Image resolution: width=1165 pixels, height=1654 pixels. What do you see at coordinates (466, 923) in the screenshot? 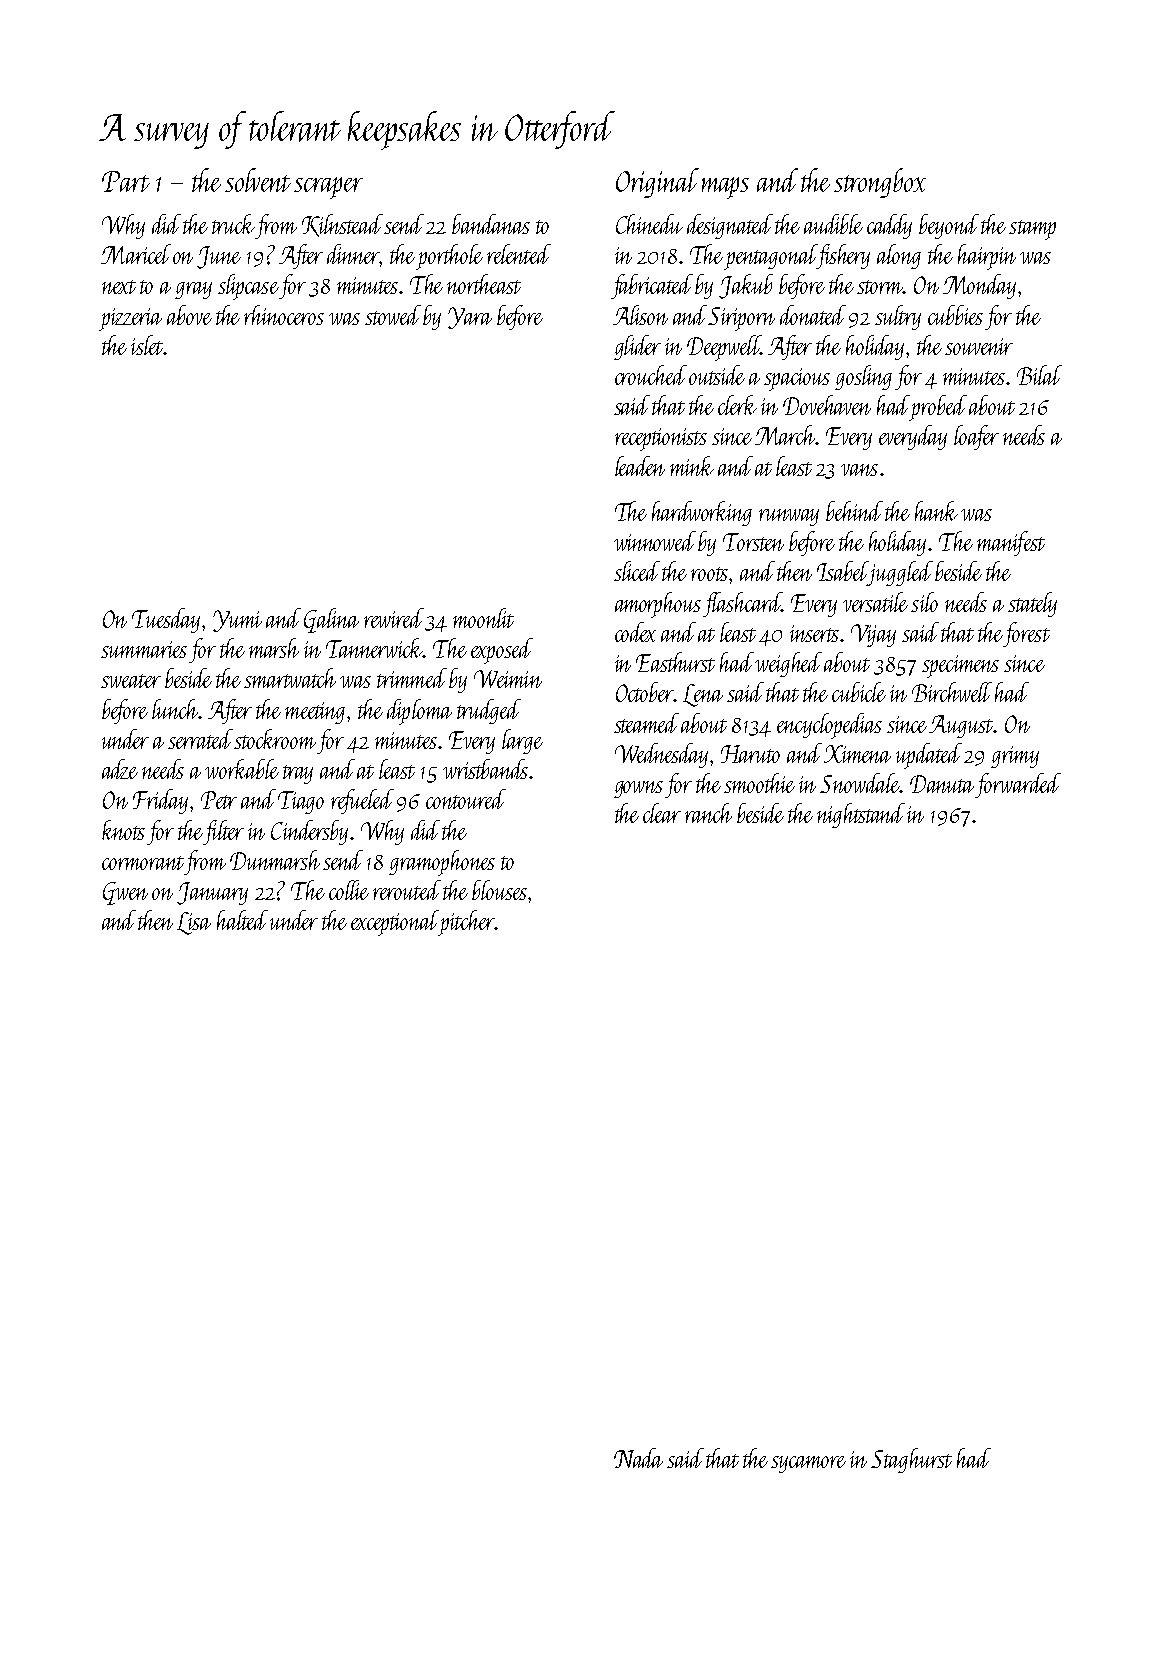
I see `pitcher` at bounding box center [466, 923].
